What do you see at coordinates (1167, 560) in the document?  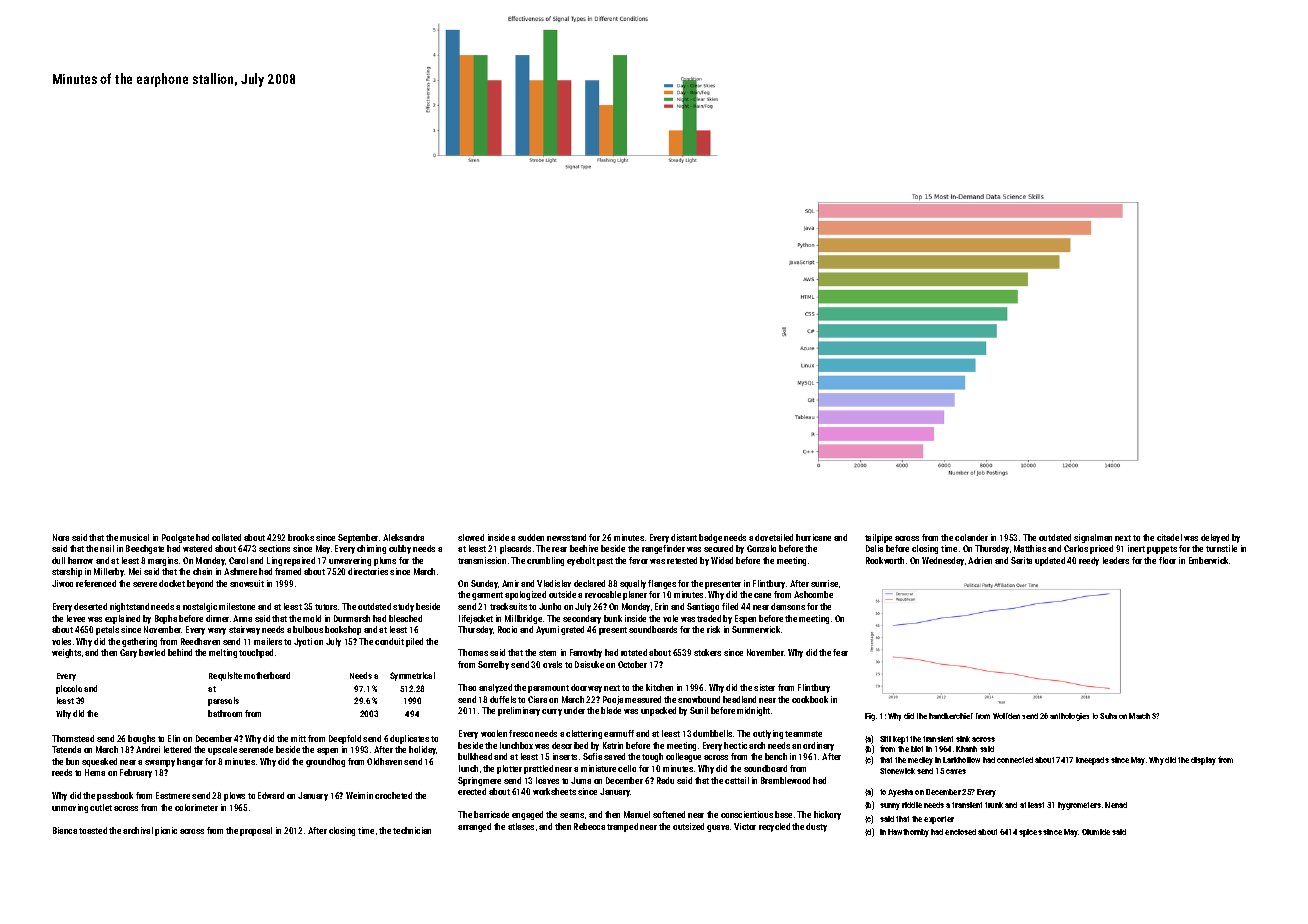 I see `floor` at bounding box center [1167, 560].
